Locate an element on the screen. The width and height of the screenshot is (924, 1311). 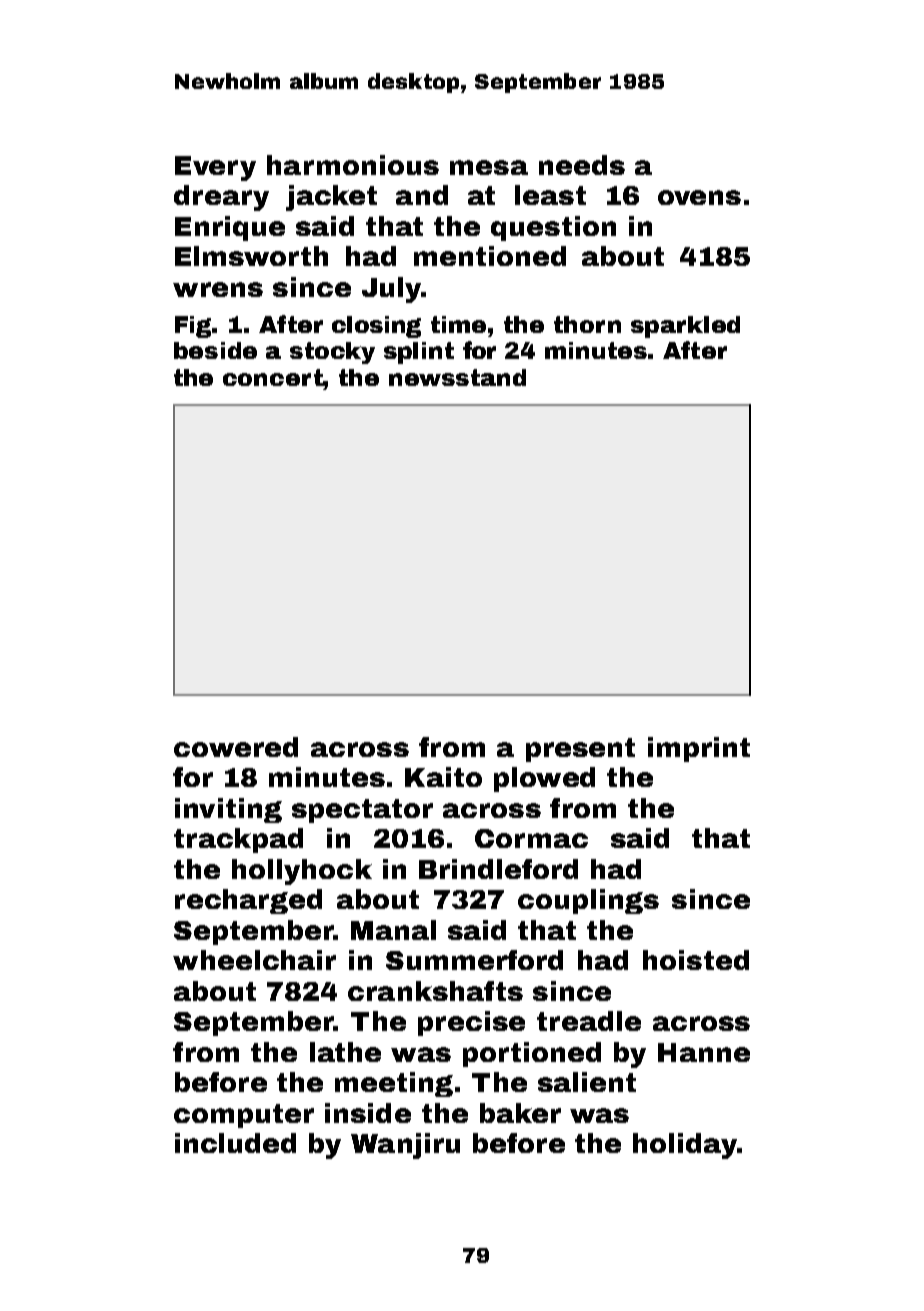
inviting is located at coordinates (228, 810).
